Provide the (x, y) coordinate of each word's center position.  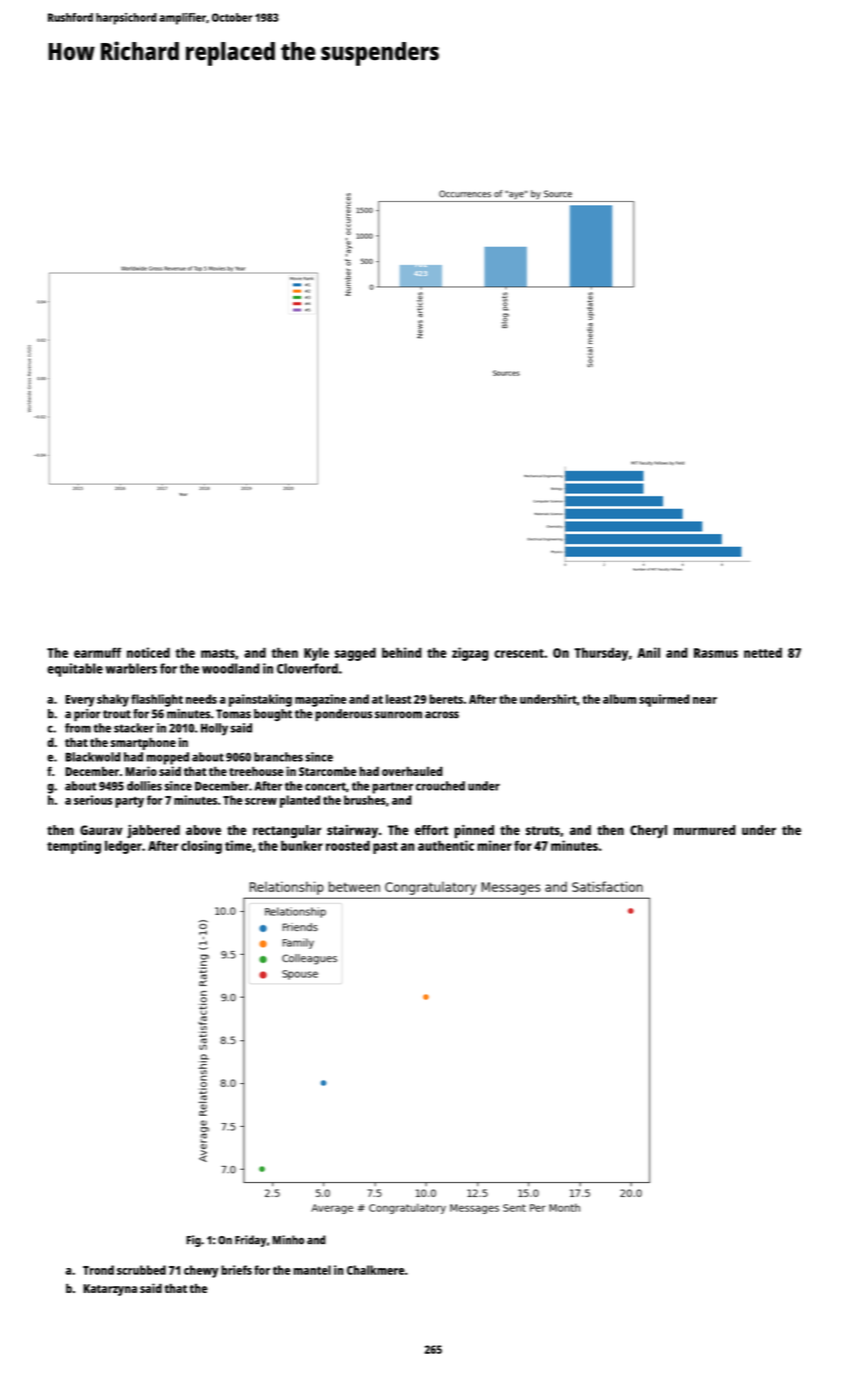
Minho (288, 1240)
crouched (440, 786)
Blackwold (93, 757)
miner (494, 845)
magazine (320, 700)
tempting (74, 847)
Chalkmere (375, 1270)
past (385, 848)
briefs (236, 1270)
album (620, 699)
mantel (312, 1270)
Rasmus (716, 653)
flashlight (157, 700)
